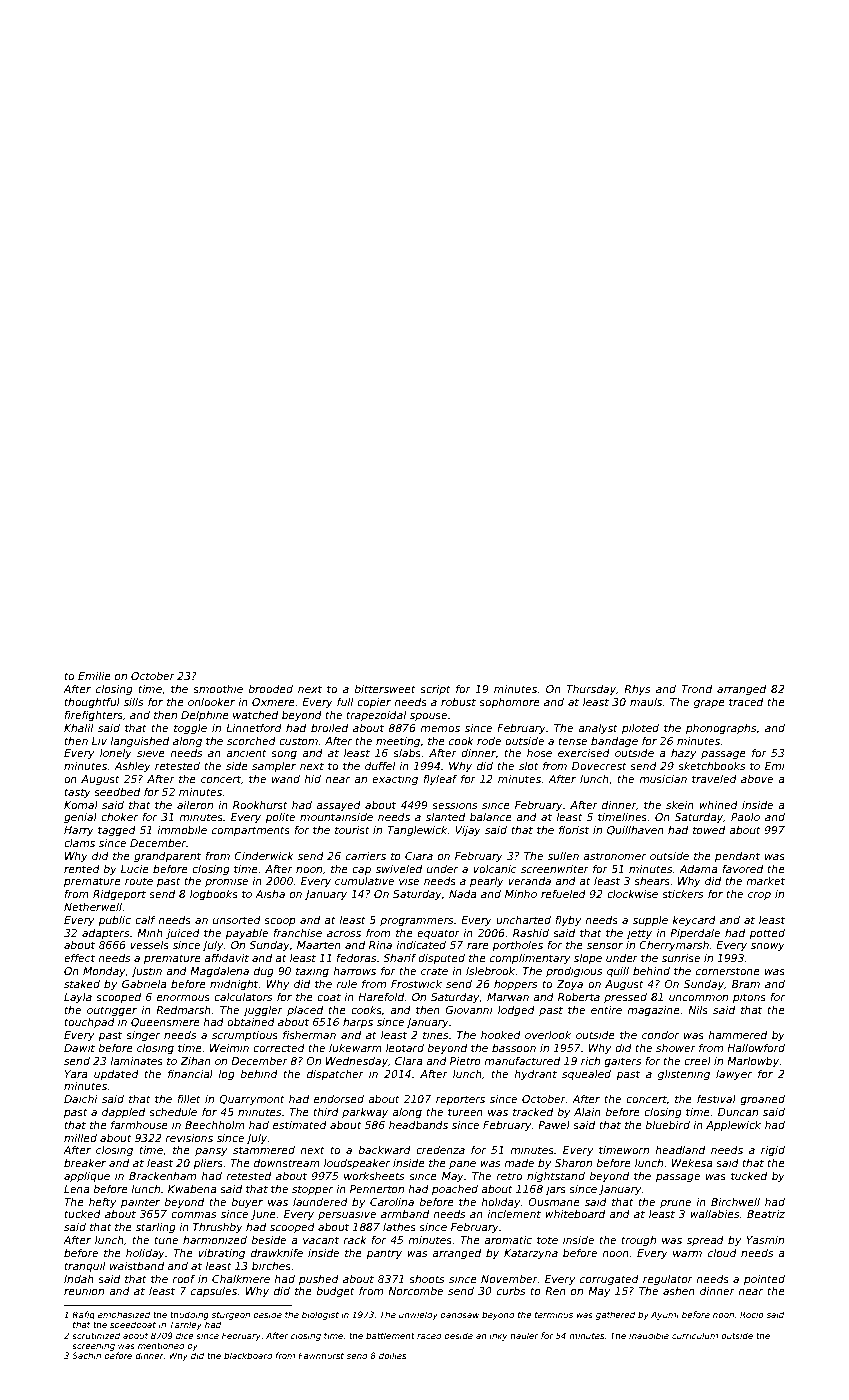 Image resolution: width=849 pixels, height=1400 pixels. Describe the element at coordinates (247, 1203) in the screenshot. I see `buyer` at that location.
